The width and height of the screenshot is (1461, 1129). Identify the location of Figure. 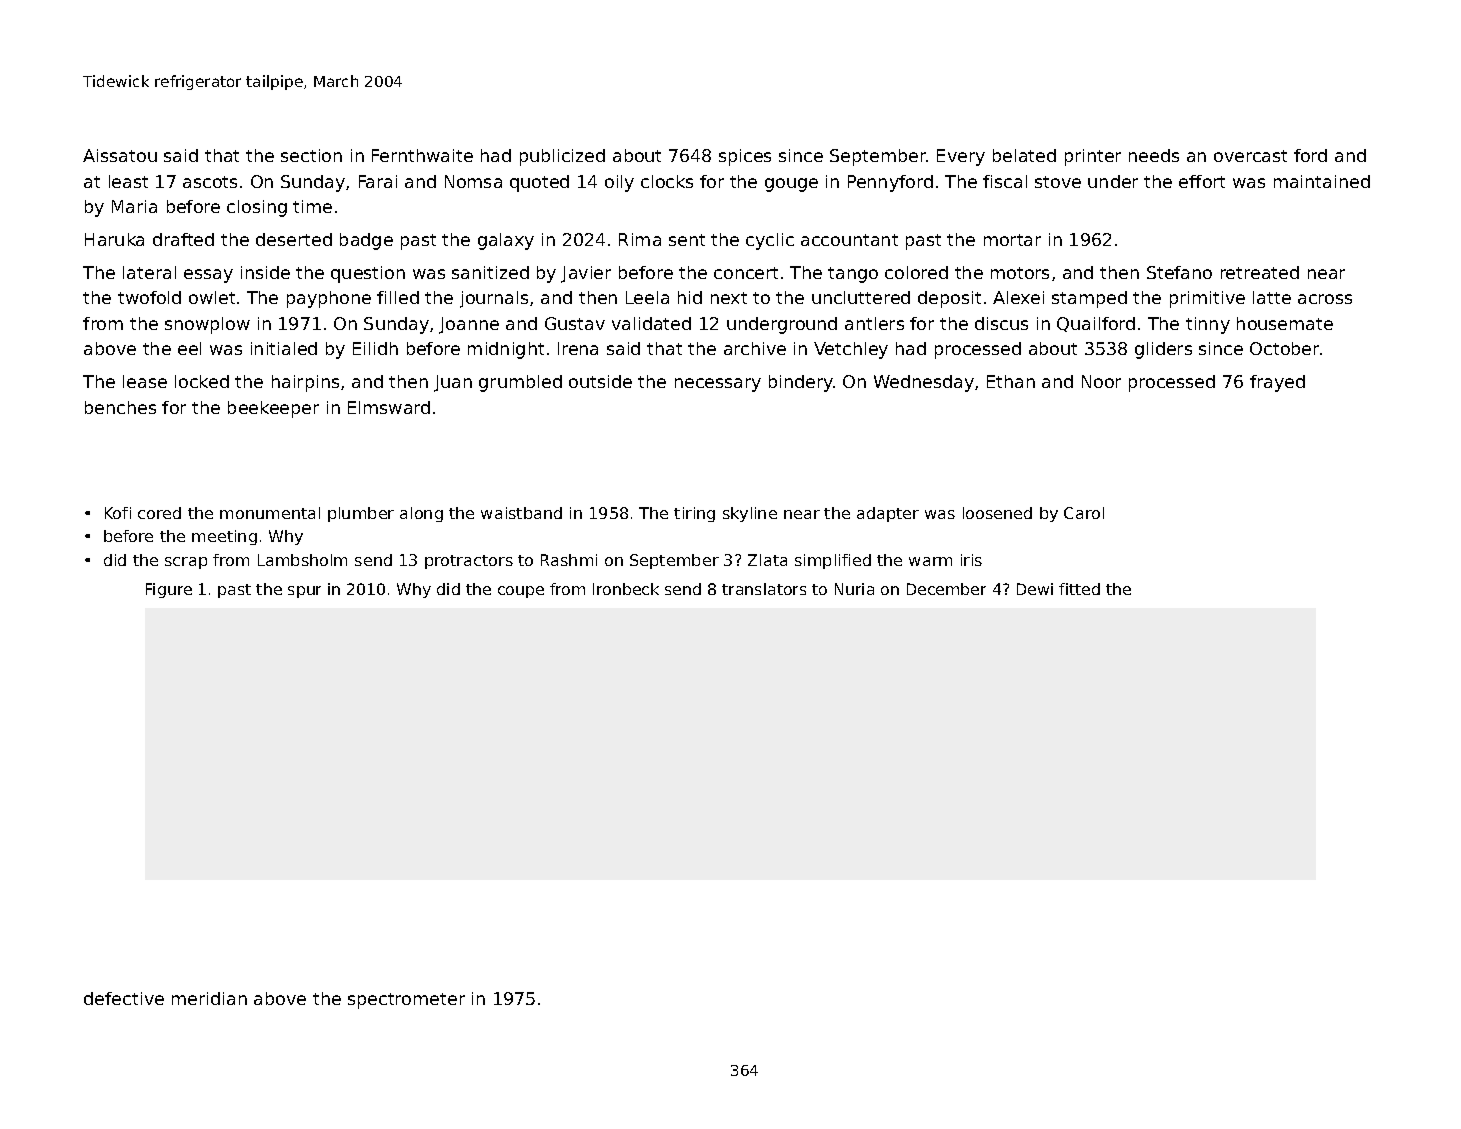
(169, 590).
